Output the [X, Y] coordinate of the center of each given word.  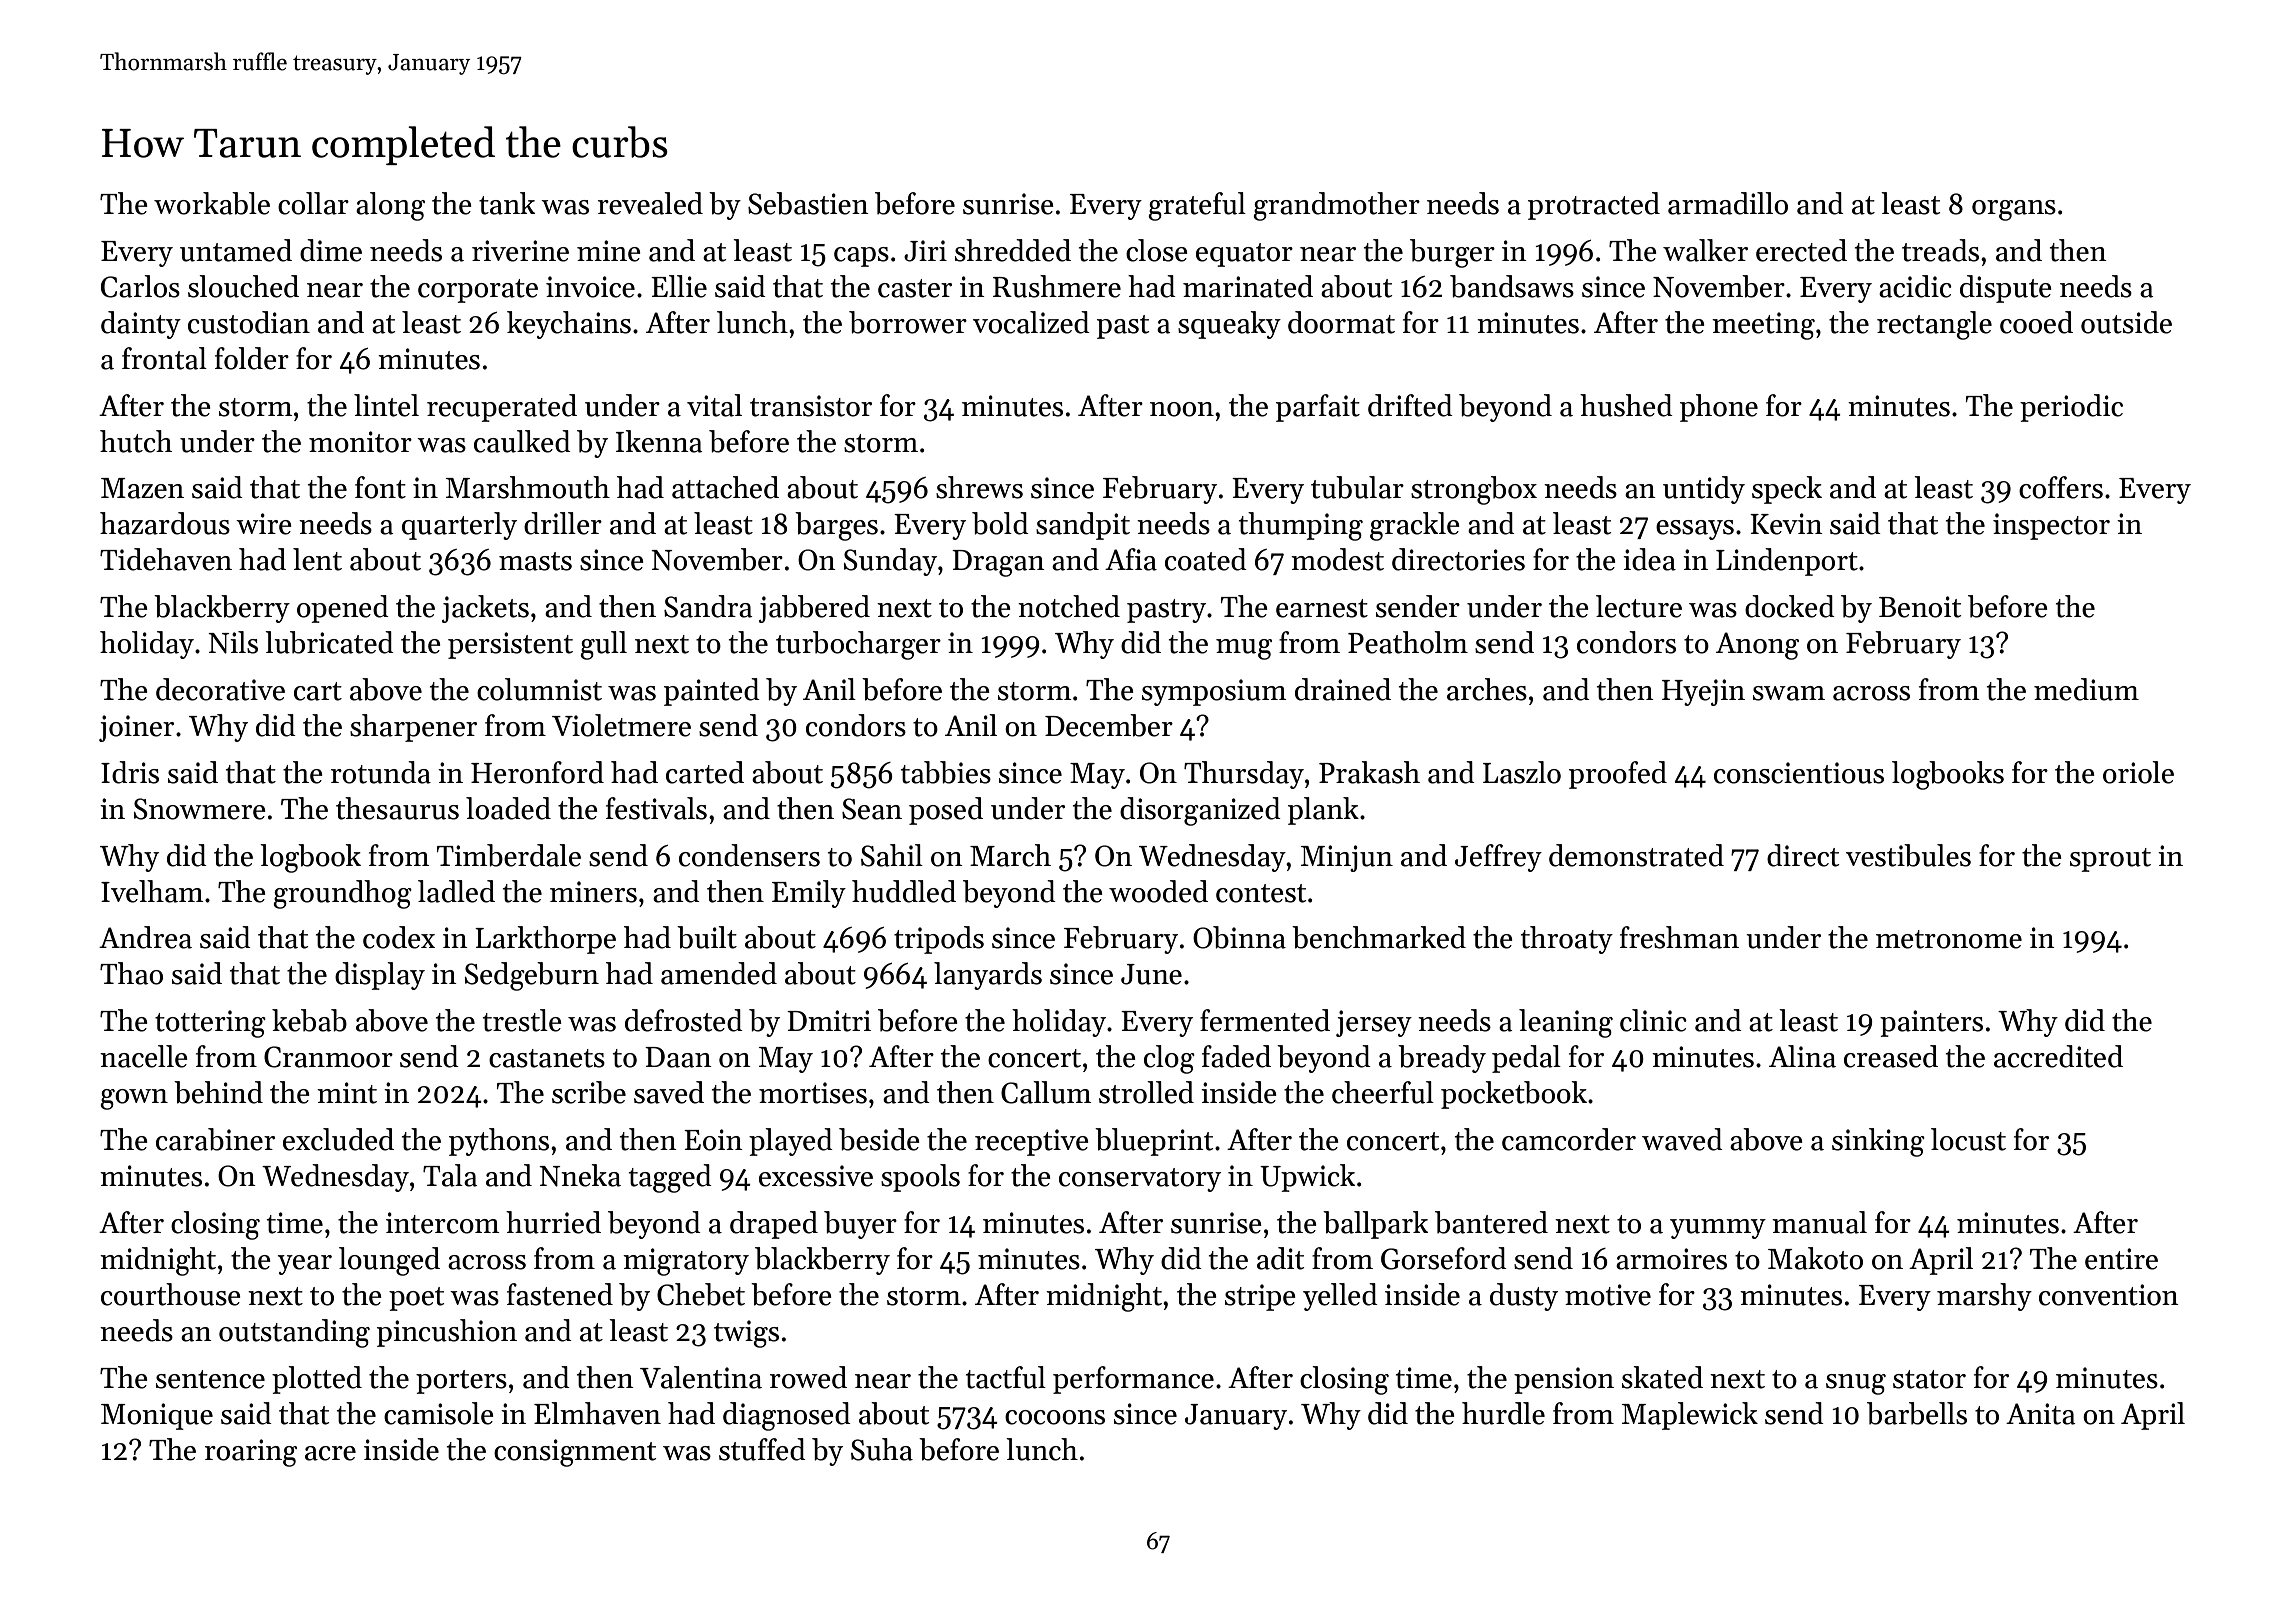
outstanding [294, 1333]
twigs [746, 1334]
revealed [650, 203]
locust [1968, 1139]
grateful [1197, 206]
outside [2126, 322]
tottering [210, 1024]
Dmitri [829, 1021]
